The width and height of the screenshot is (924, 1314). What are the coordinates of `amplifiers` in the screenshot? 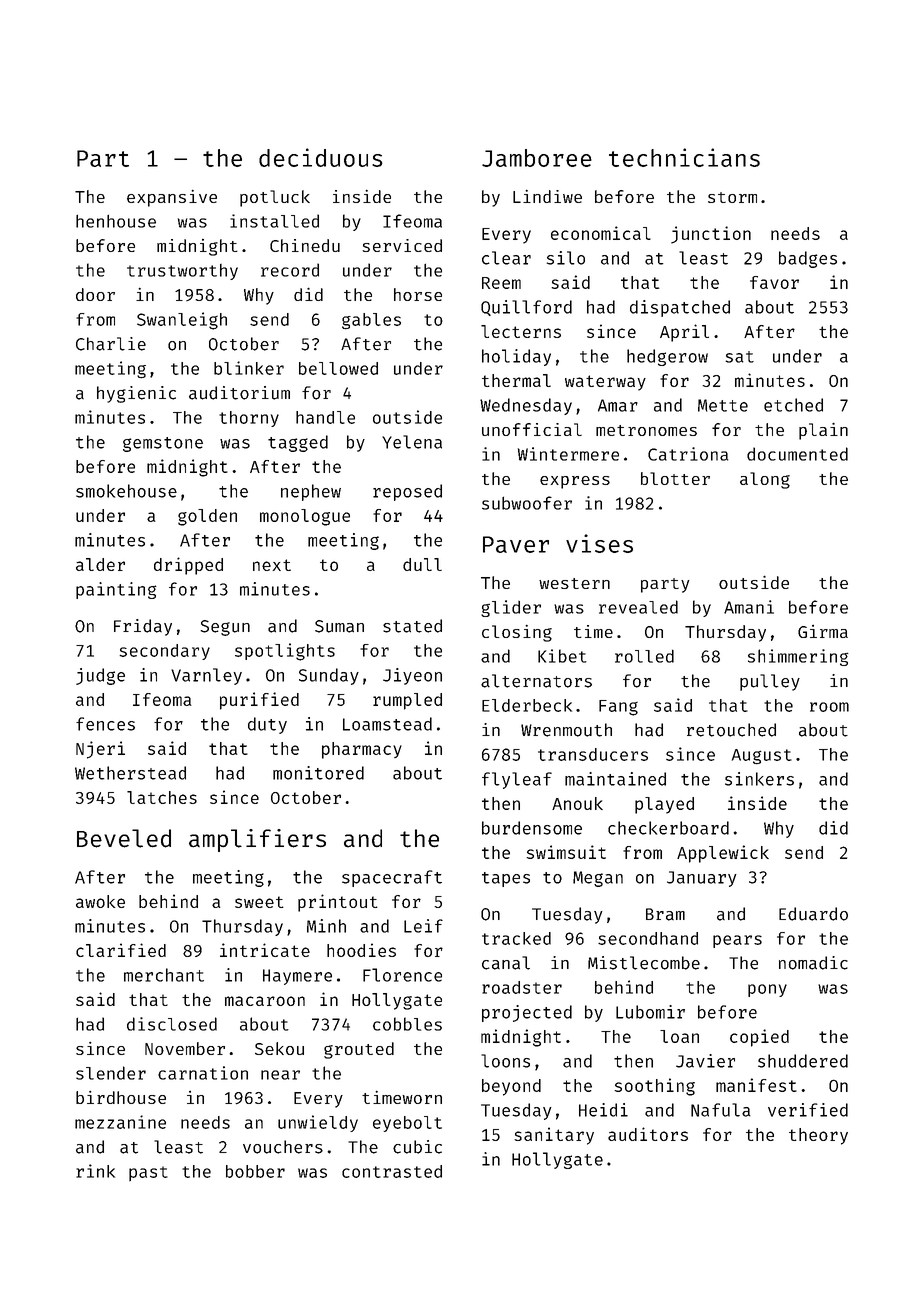 It's located at (257, 840).
